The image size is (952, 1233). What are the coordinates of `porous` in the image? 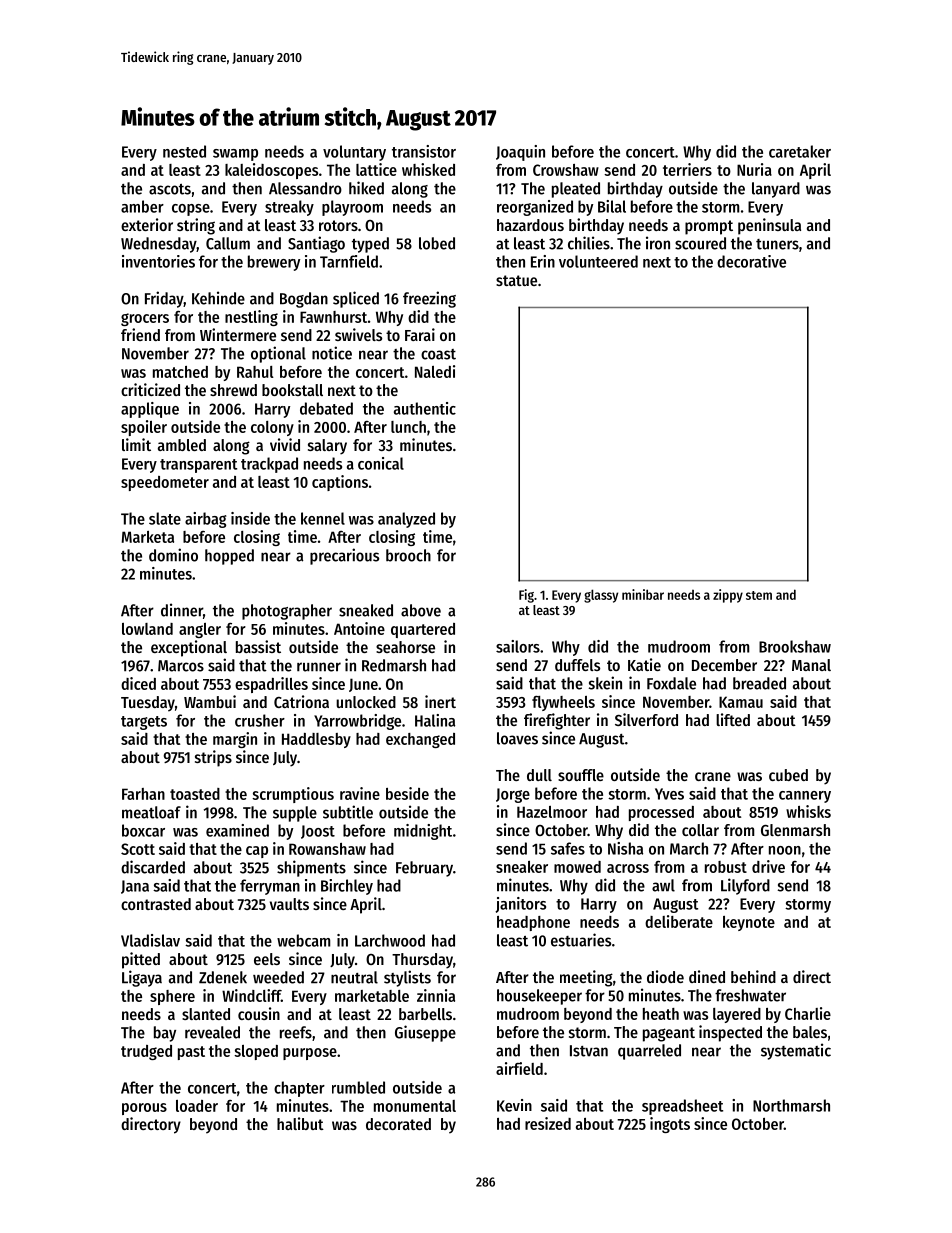 It's located at (144, 1109).
